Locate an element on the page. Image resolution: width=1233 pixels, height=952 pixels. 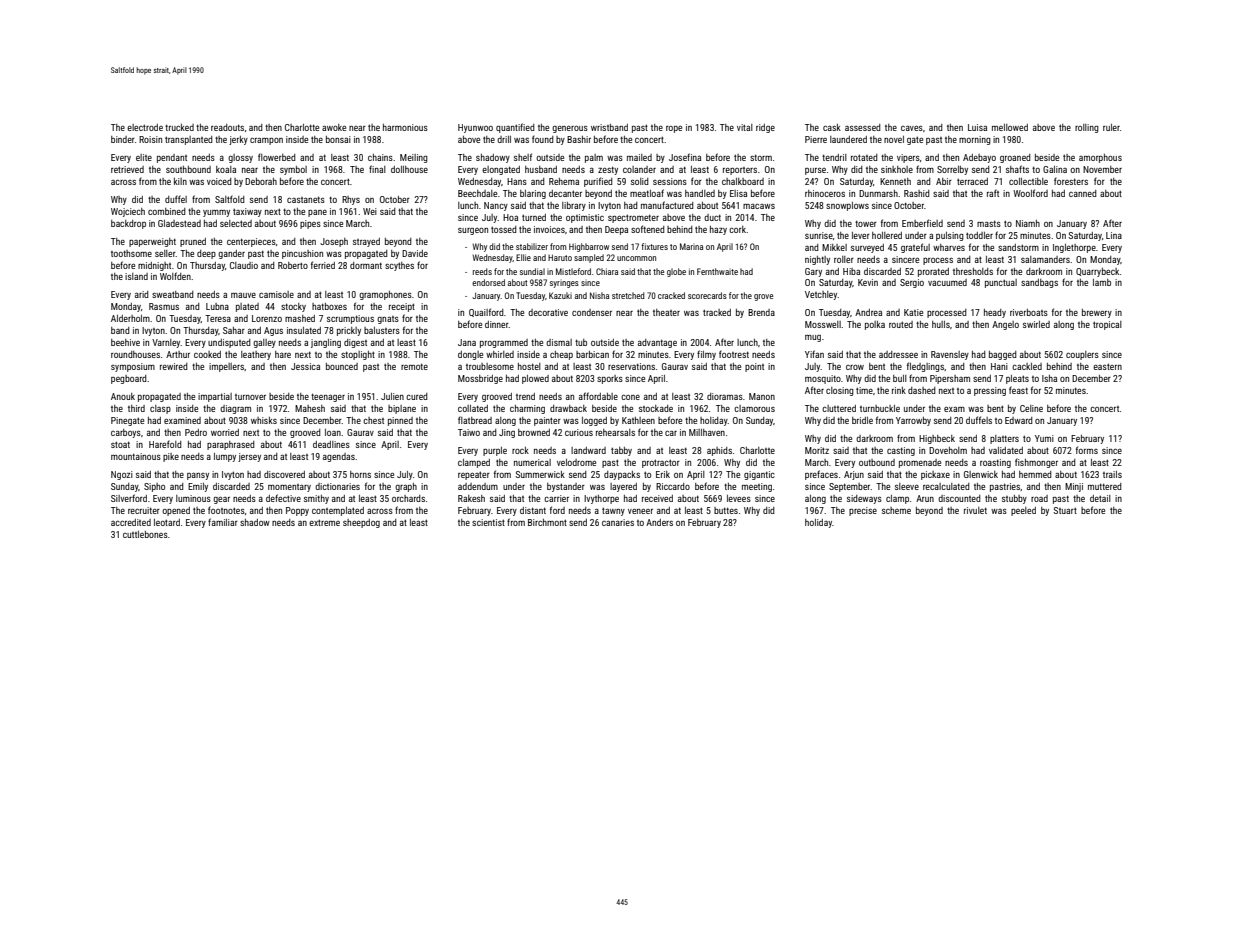
tracked is located at coordinates (717, 312).
